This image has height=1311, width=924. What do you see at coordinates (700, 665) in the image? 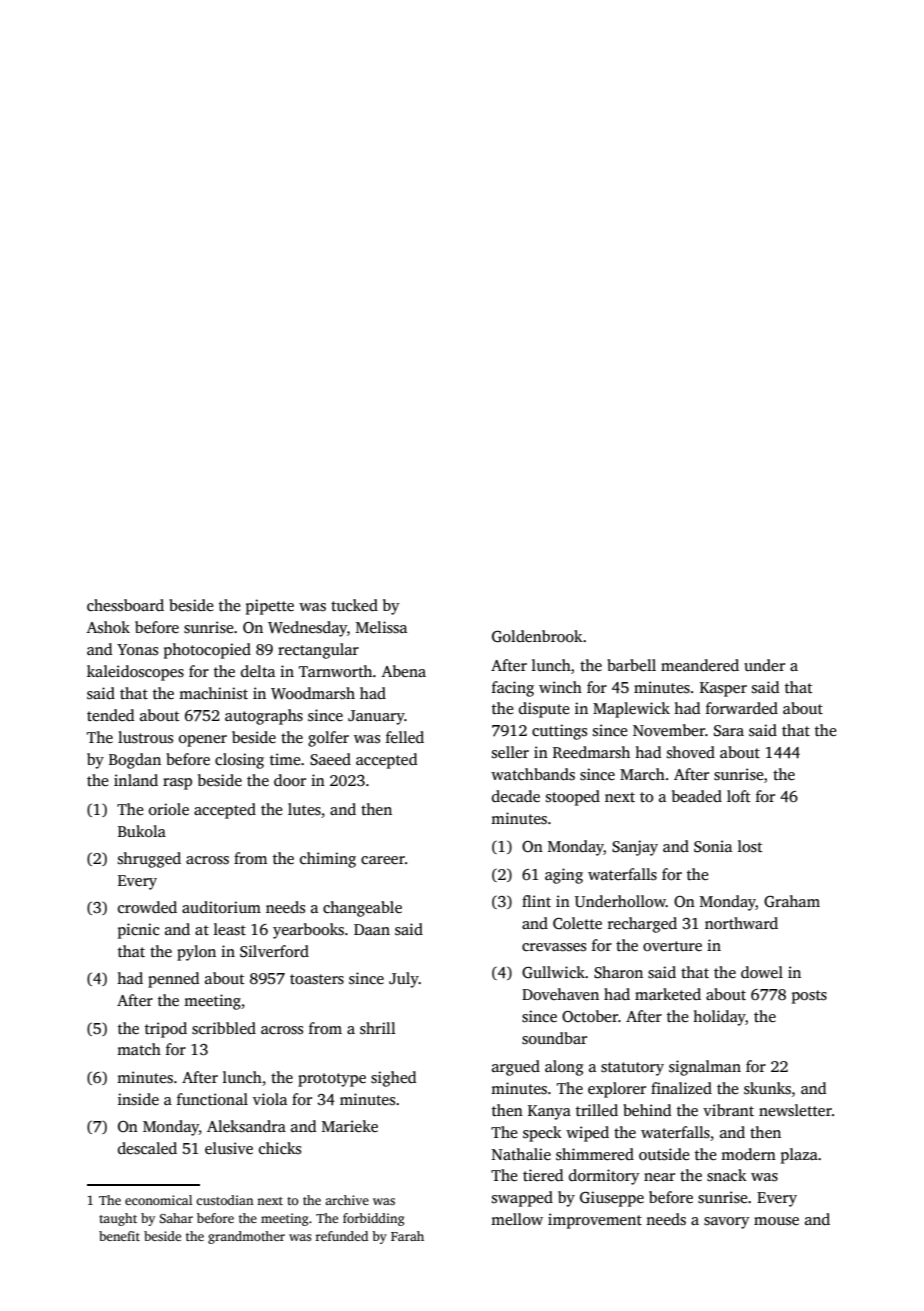
I see `meandered` at bounding box center [700, 665].
